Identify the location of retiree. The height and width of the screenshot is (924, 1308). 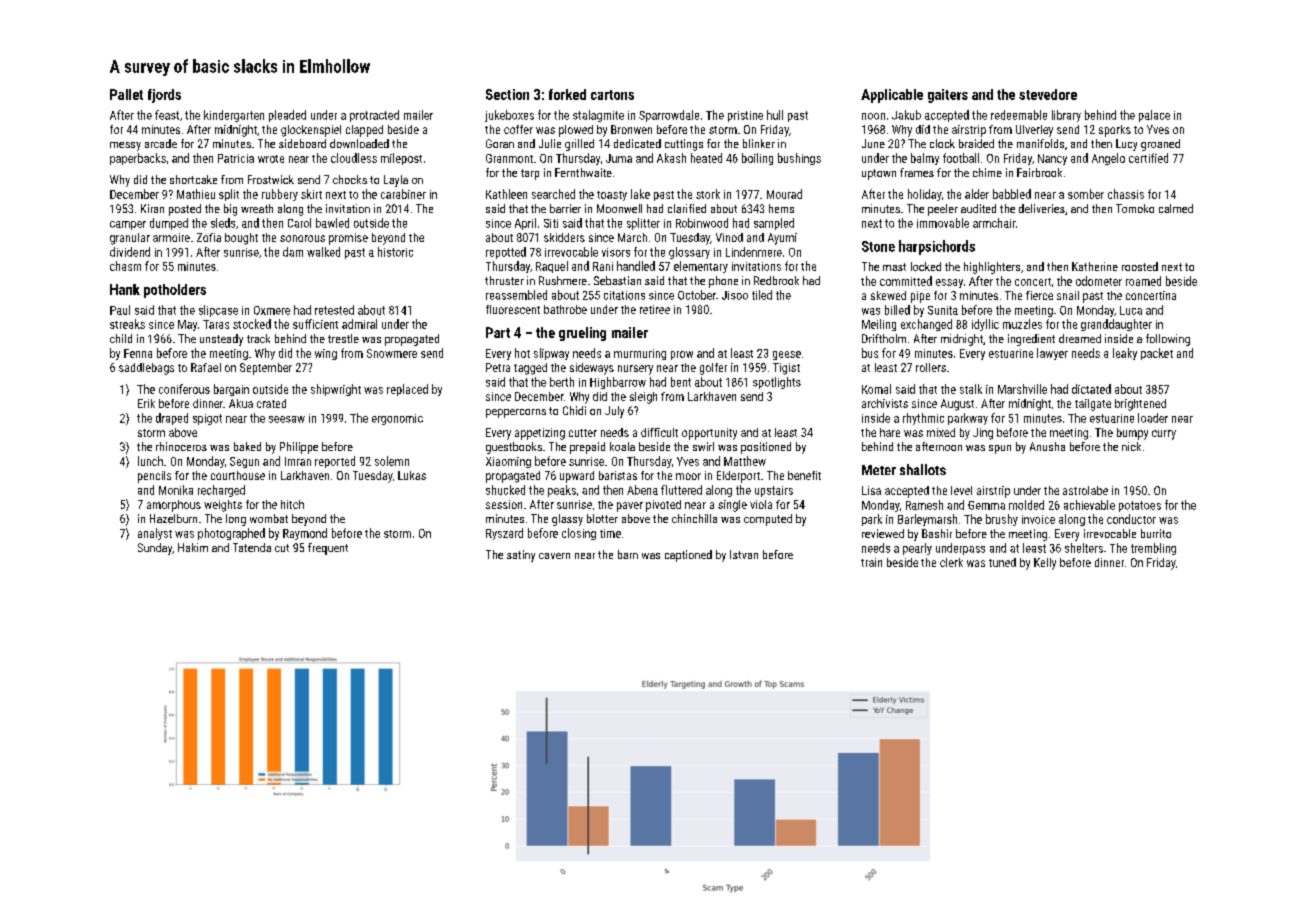
(655, 309).
